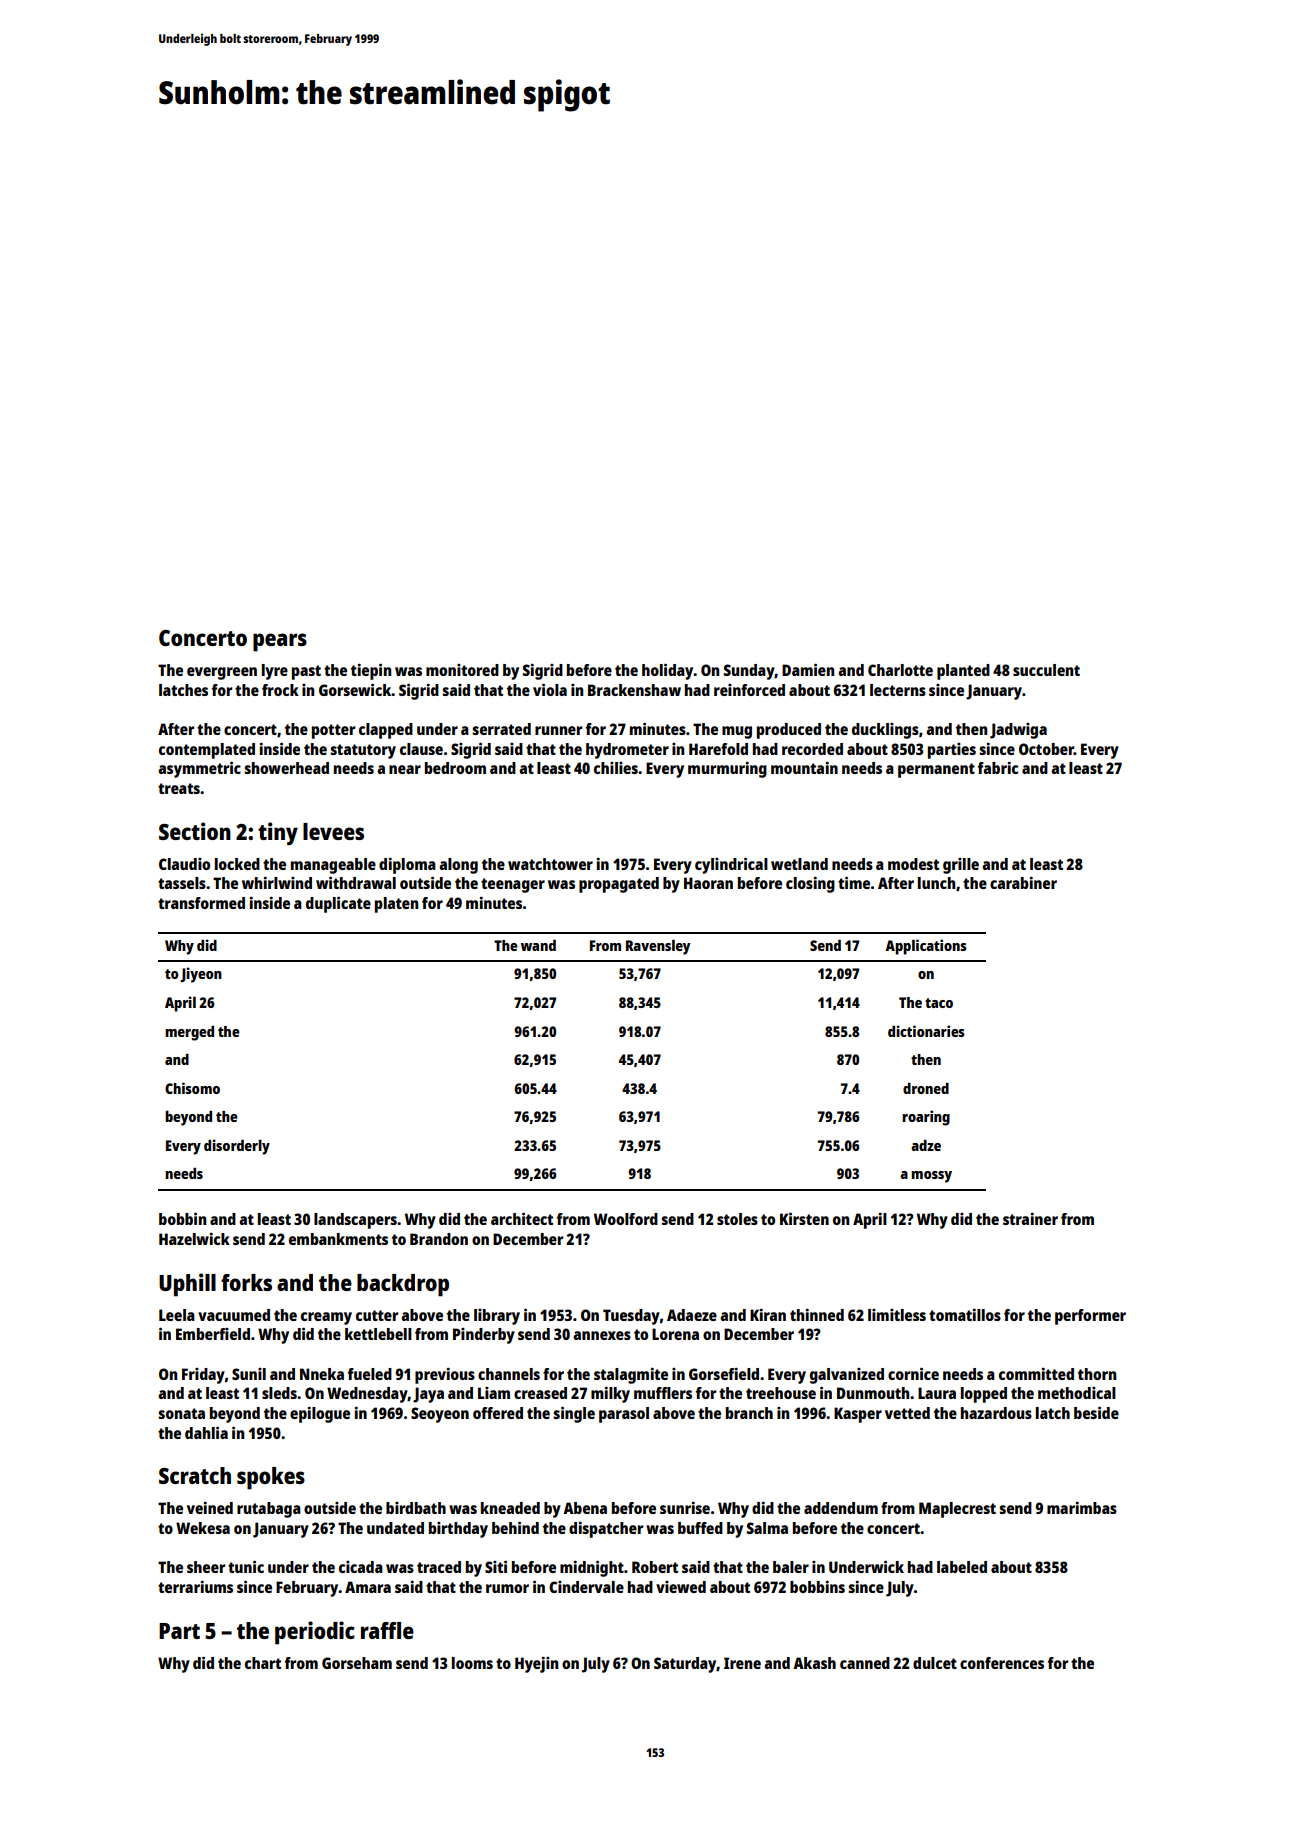  I want to click on succulent, so click(1046, 670).
